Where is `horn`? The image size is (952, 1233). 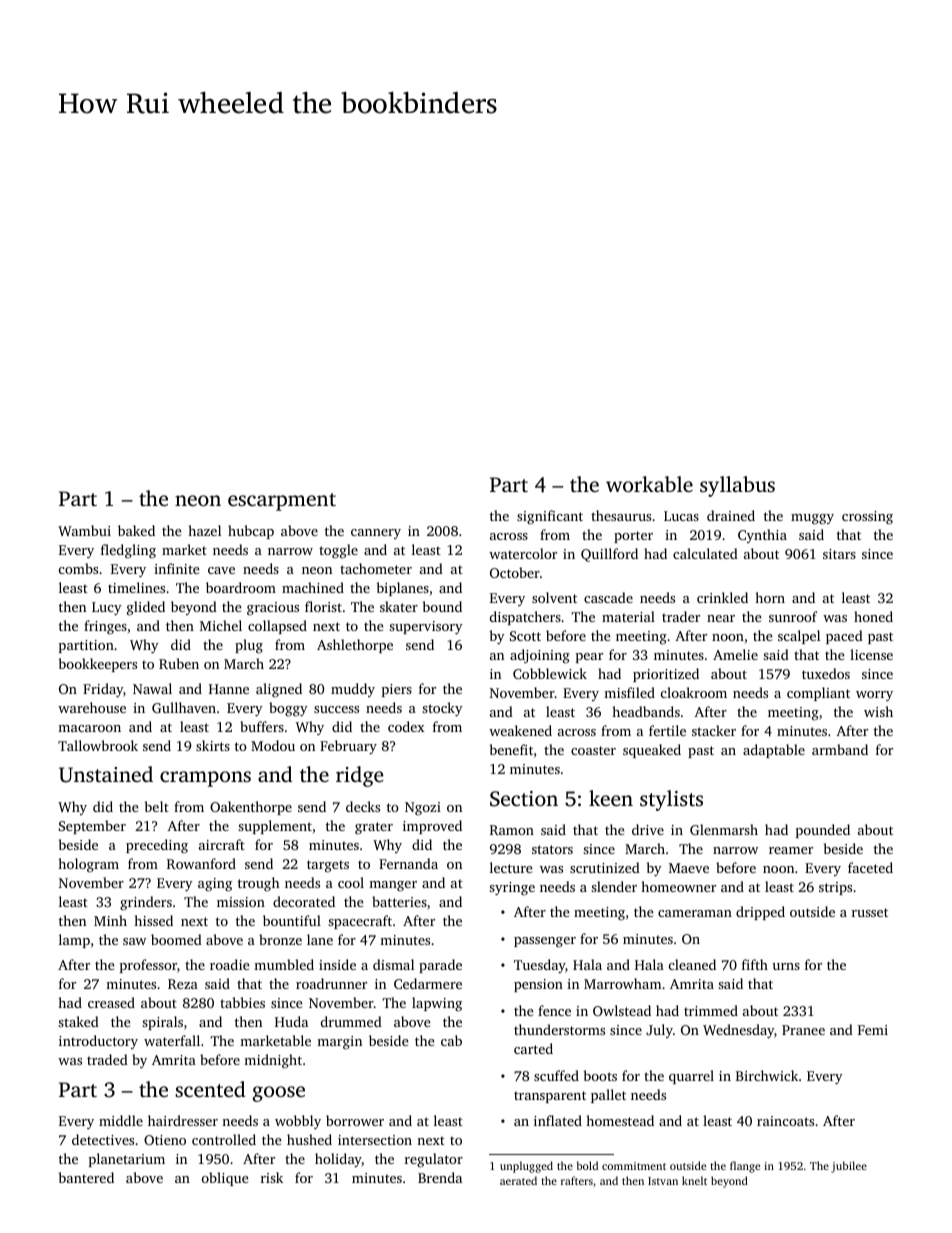 horn is located at coordinates (770, 597).
